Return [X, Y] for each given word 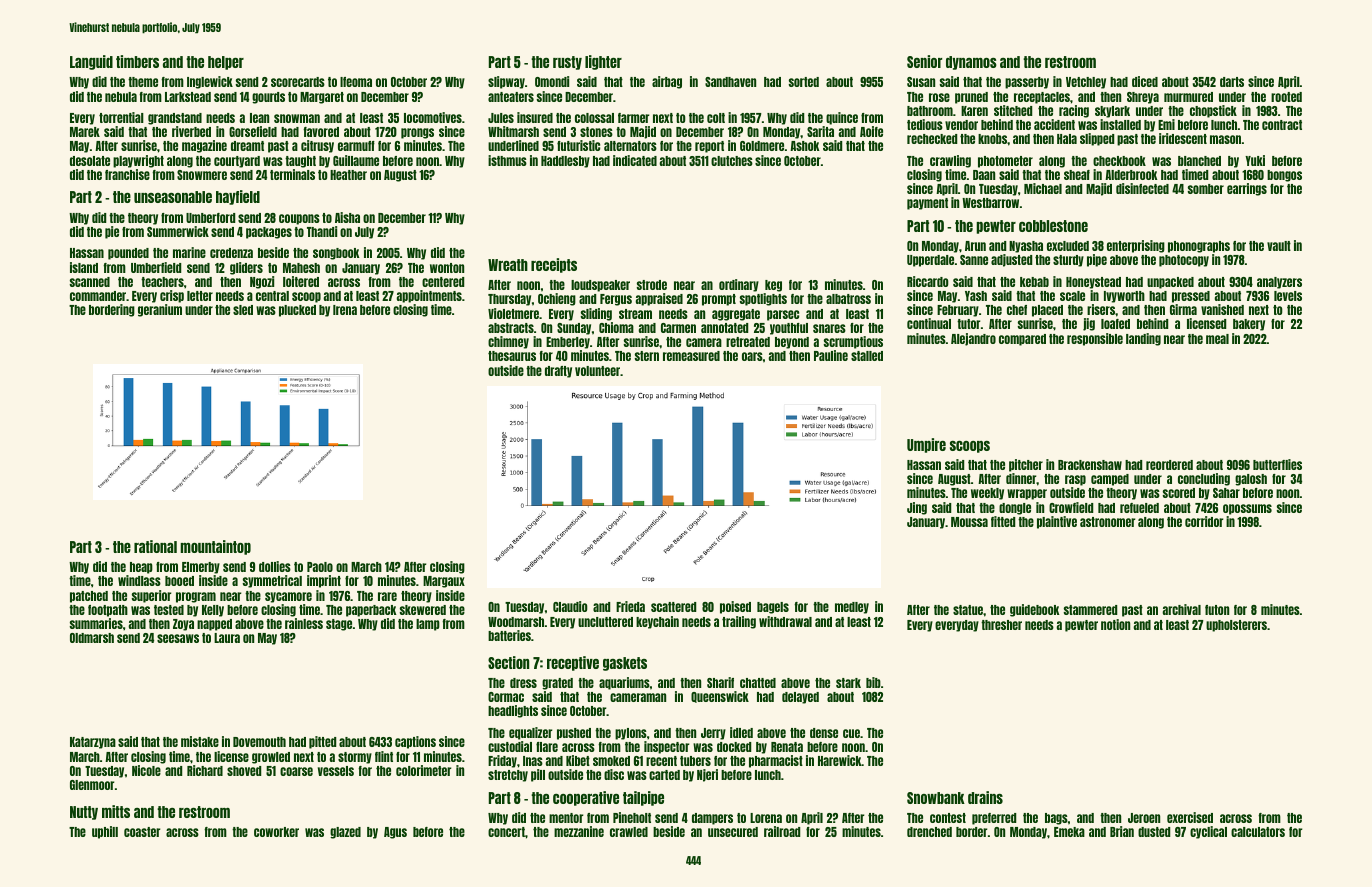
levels [1288, 296]
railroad [782, 831]
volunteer [597, 371]
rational [155, 546]
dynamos [971, 63]
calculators [1258, 832]
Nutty [84, 813]
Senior [924, 61]
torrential [121, 117]
